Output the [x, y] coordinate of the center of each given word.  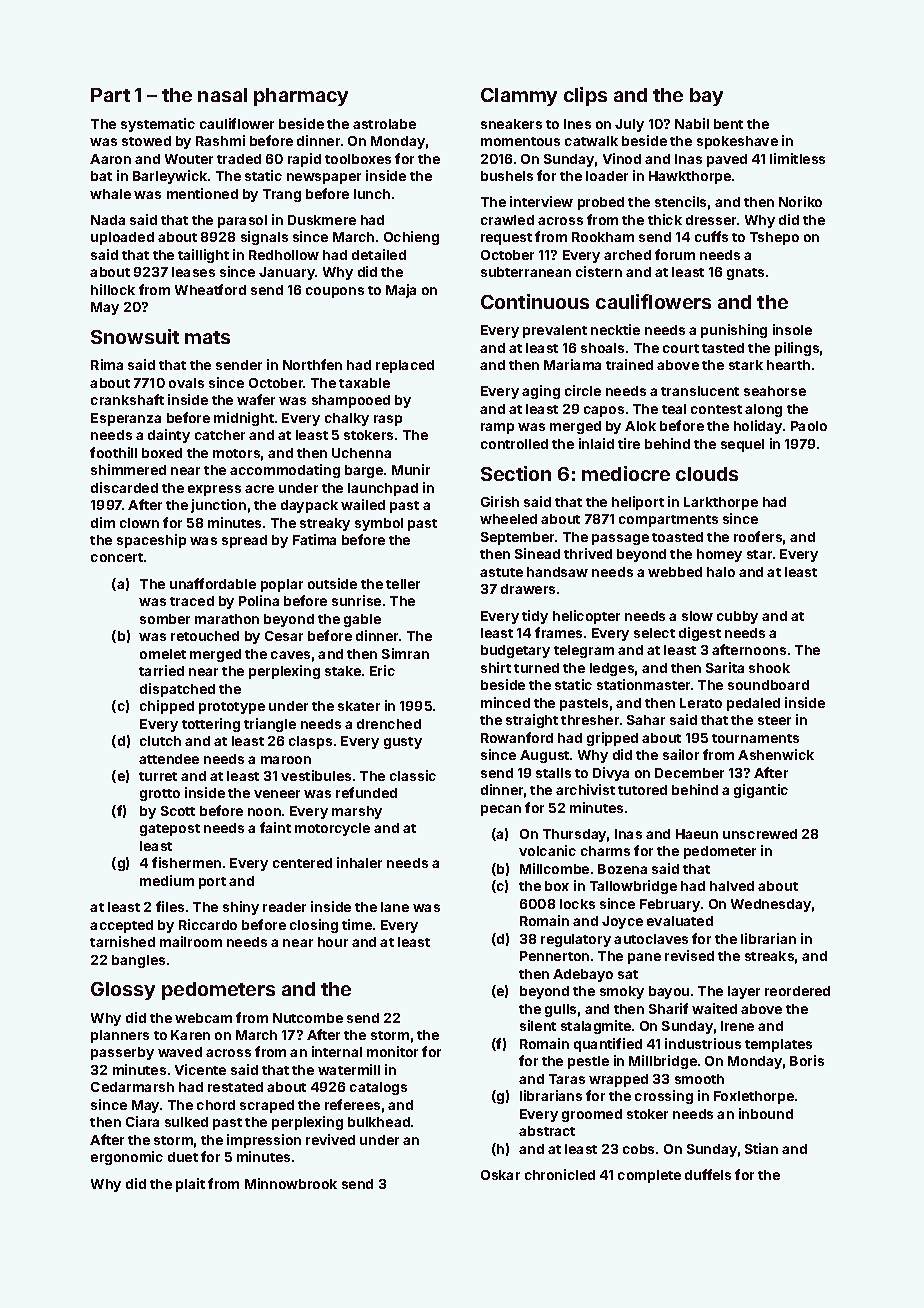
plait [190, 1185]
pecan [501, 810]
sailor [681, 754]
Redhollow [284, 255]
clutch [160, 741]
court [681, 348]
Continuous [535, 301]
